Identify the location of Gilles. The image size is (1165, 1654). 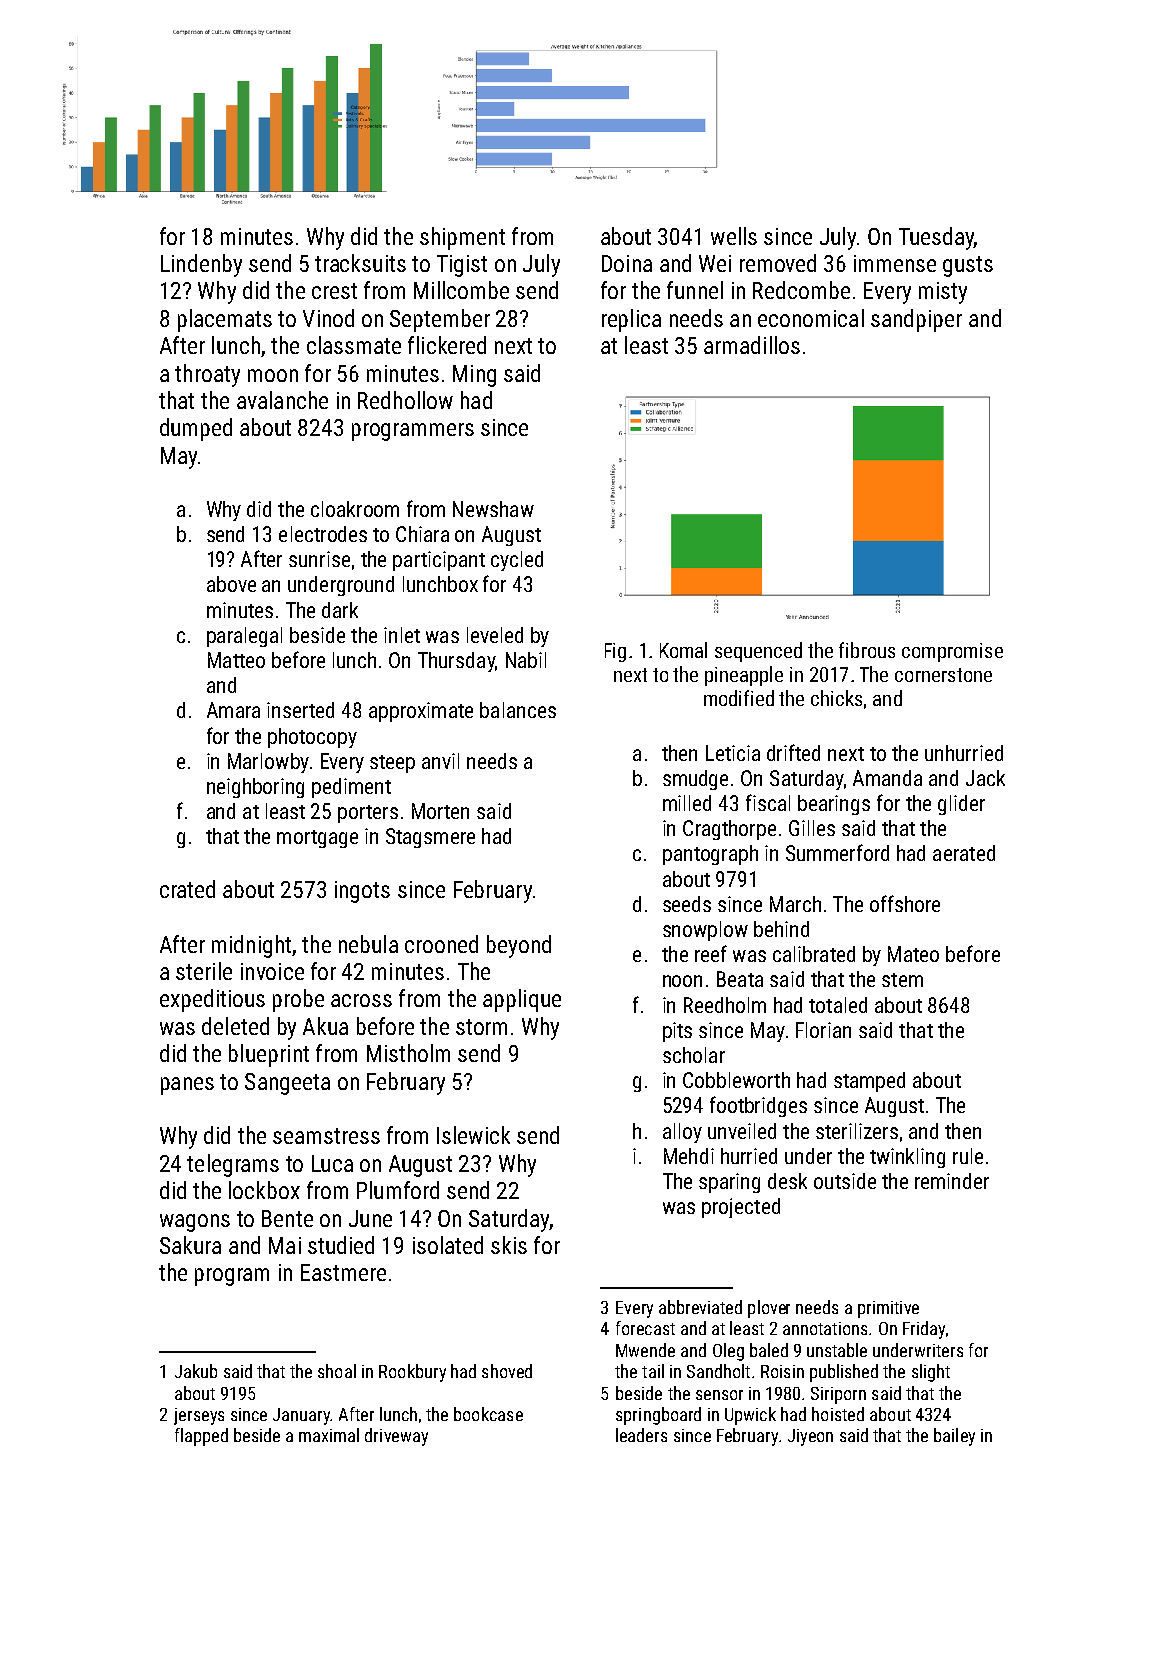
(812, 828).
